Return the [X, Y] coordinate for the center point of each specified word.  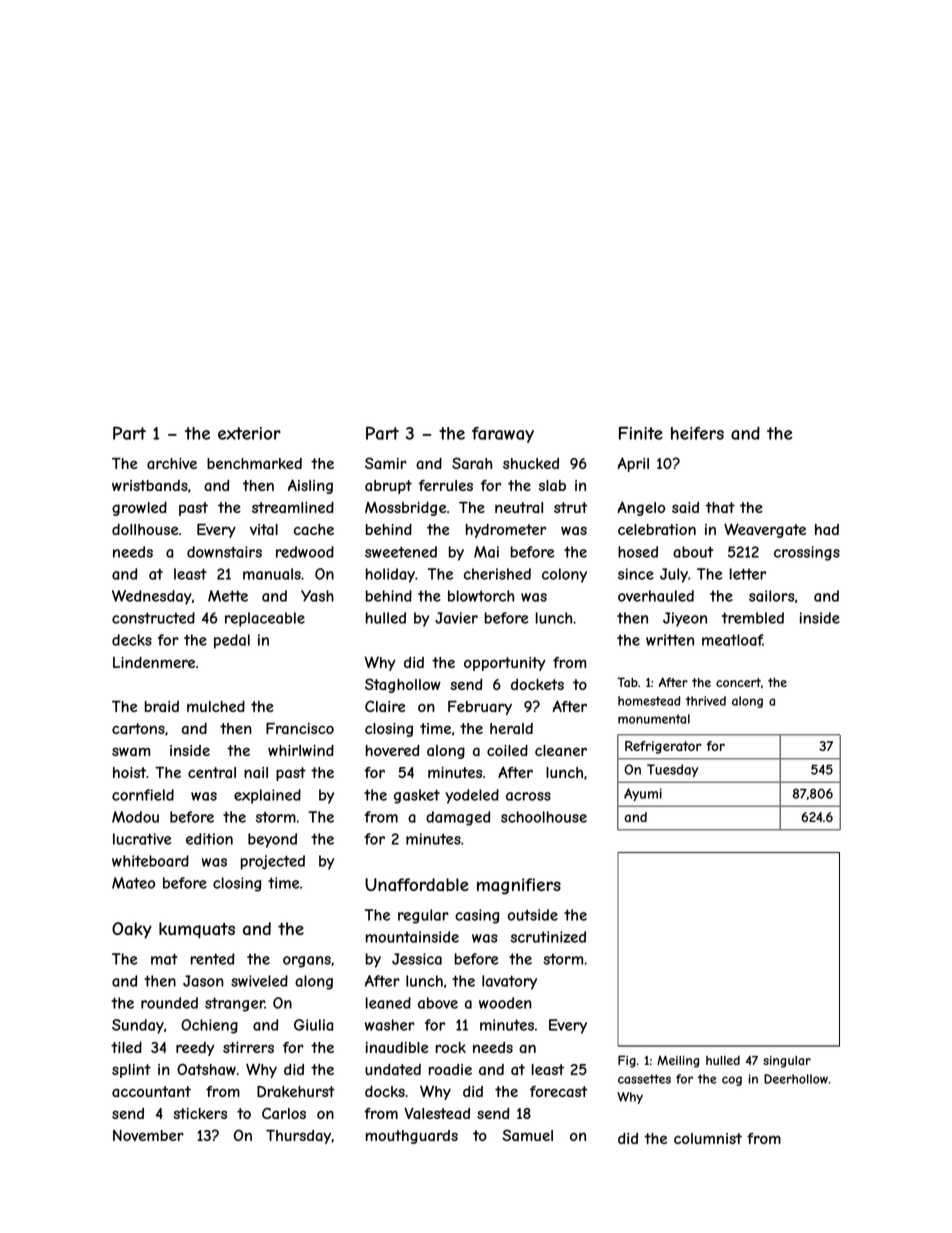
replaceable [265, 619]
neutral [519, 507]
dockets [537, 684]
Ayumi [643, 794]
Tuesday [672, 770]
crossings [807, 553]
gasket [417, 796]
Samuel [527, 1135]
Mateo [133, 883]
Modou [135, 817]
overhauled [656, 596]
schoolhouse [544, 817]
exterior [249, 433]
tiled [126, 1047]
